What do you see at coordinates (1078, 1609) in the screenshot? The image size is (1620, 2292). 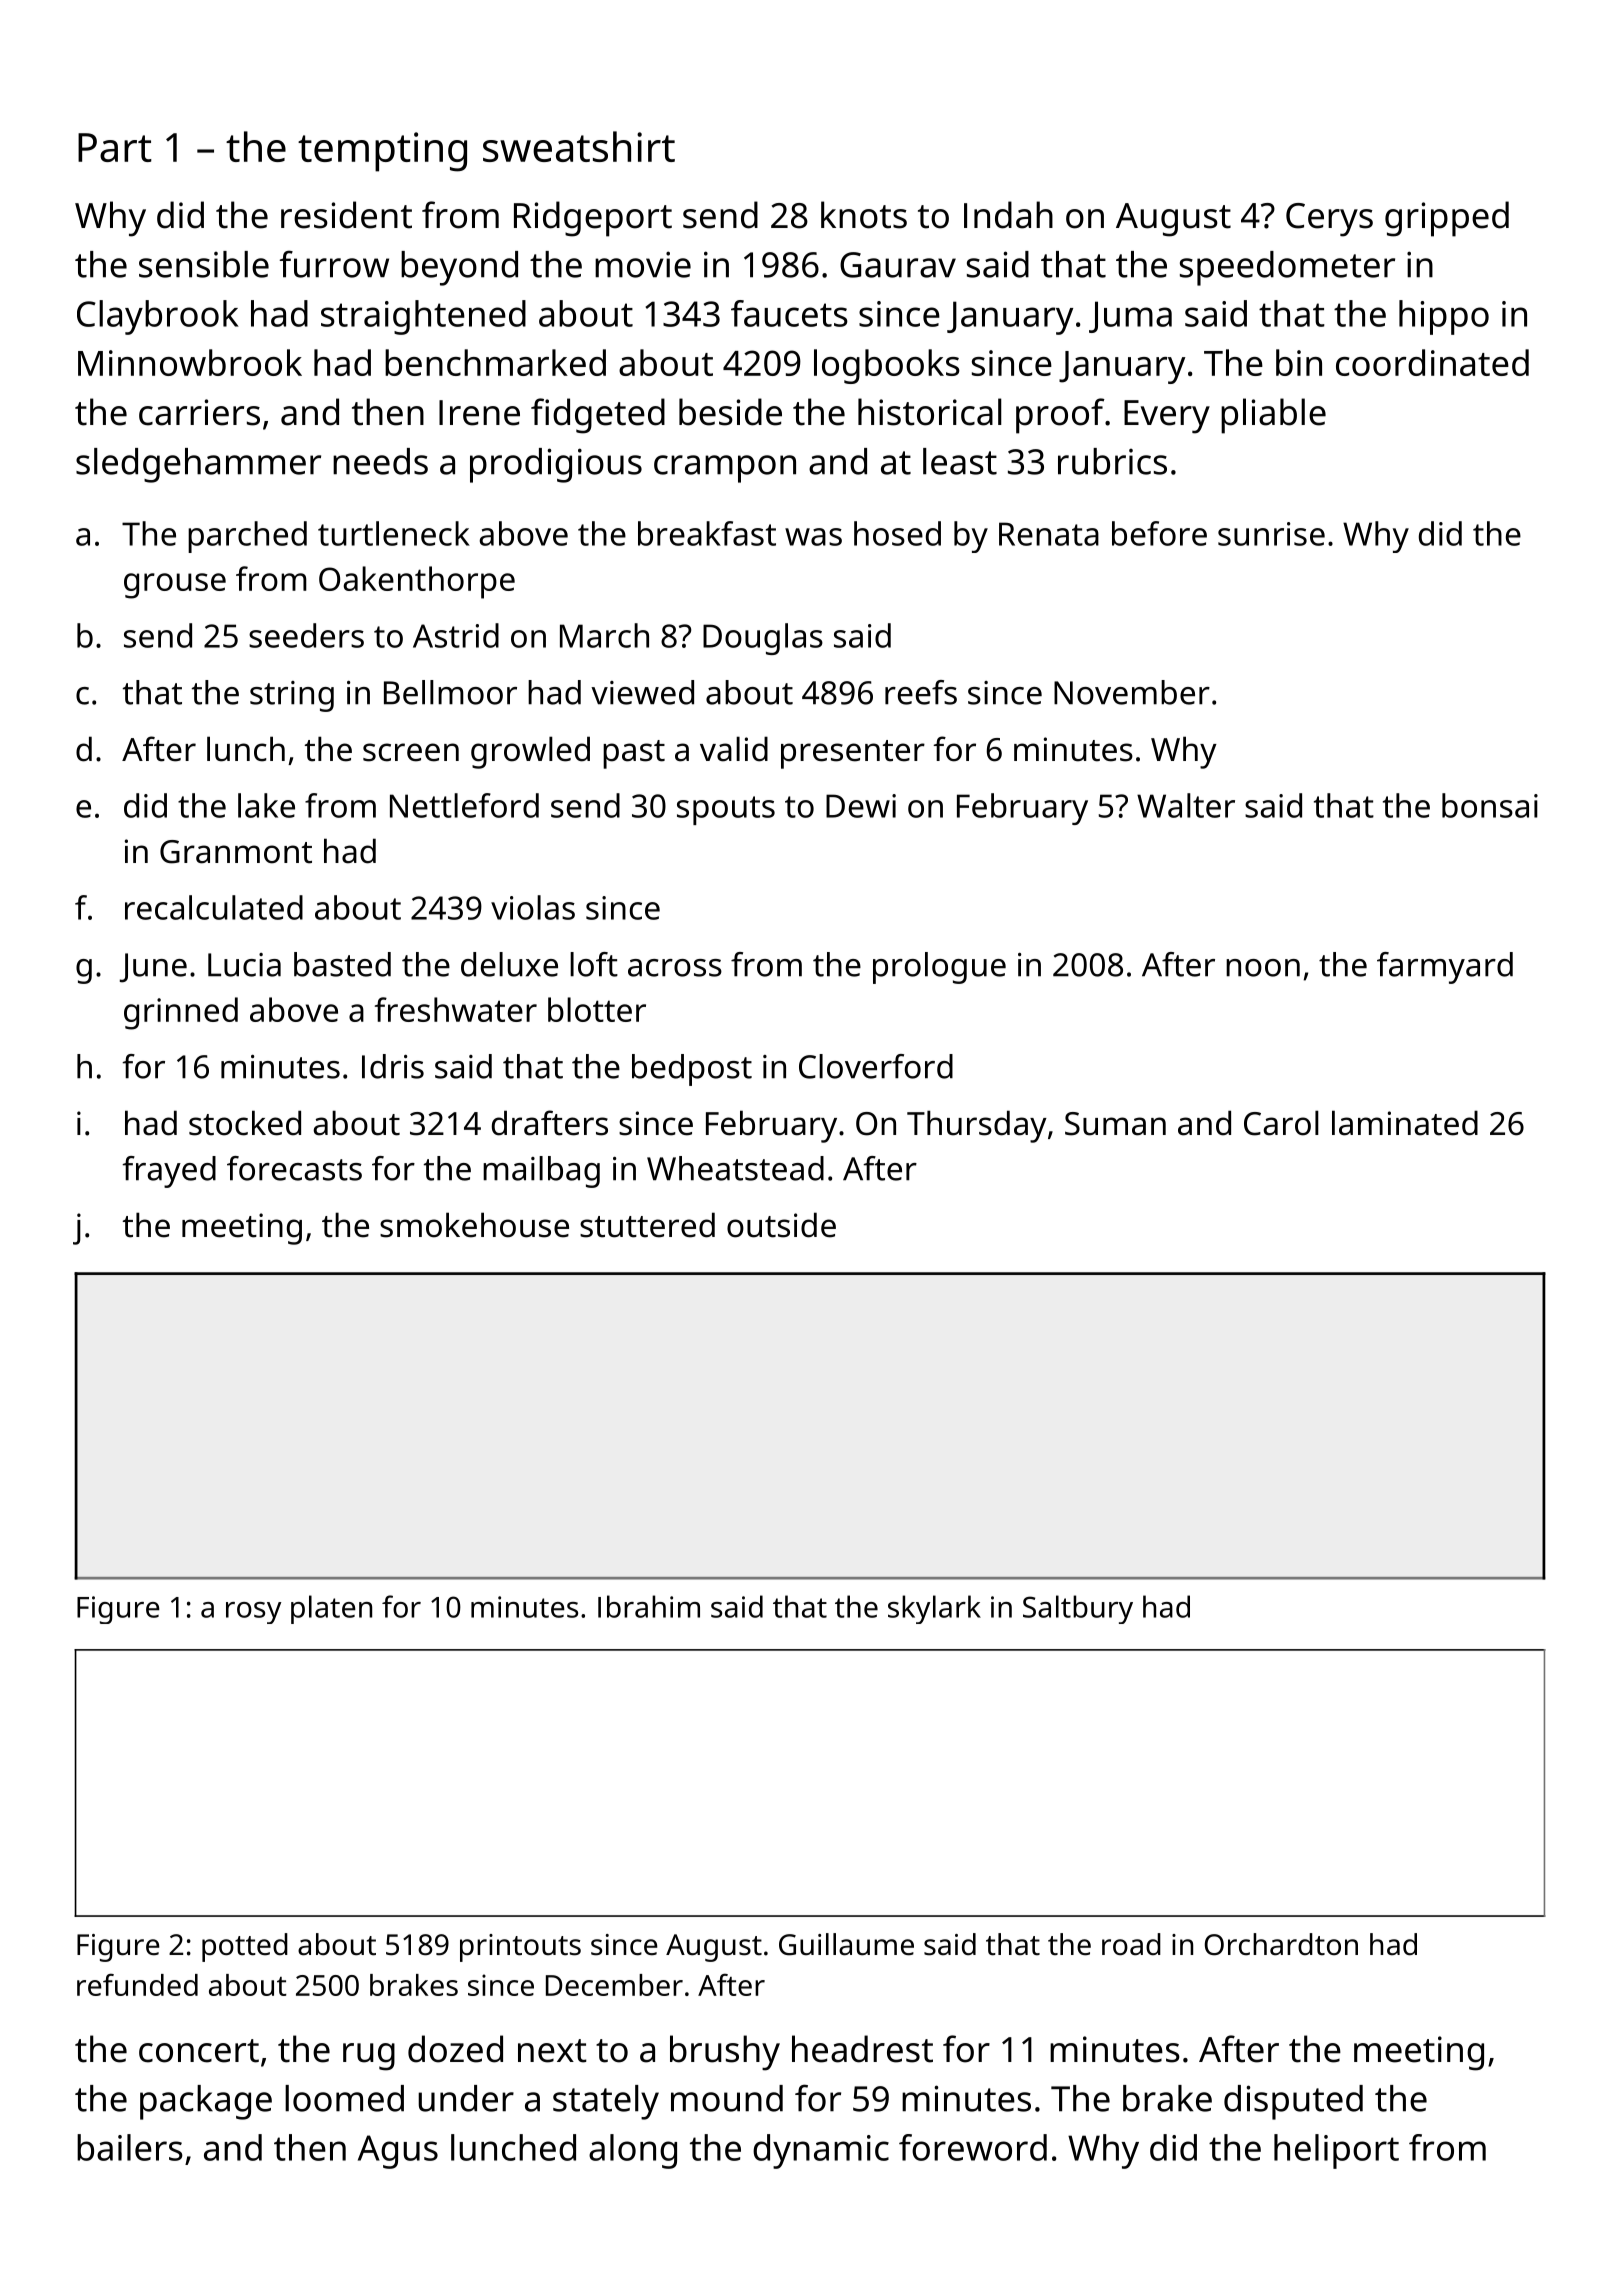 I see `Saltbury` at bounding box center [1078, 1609].
